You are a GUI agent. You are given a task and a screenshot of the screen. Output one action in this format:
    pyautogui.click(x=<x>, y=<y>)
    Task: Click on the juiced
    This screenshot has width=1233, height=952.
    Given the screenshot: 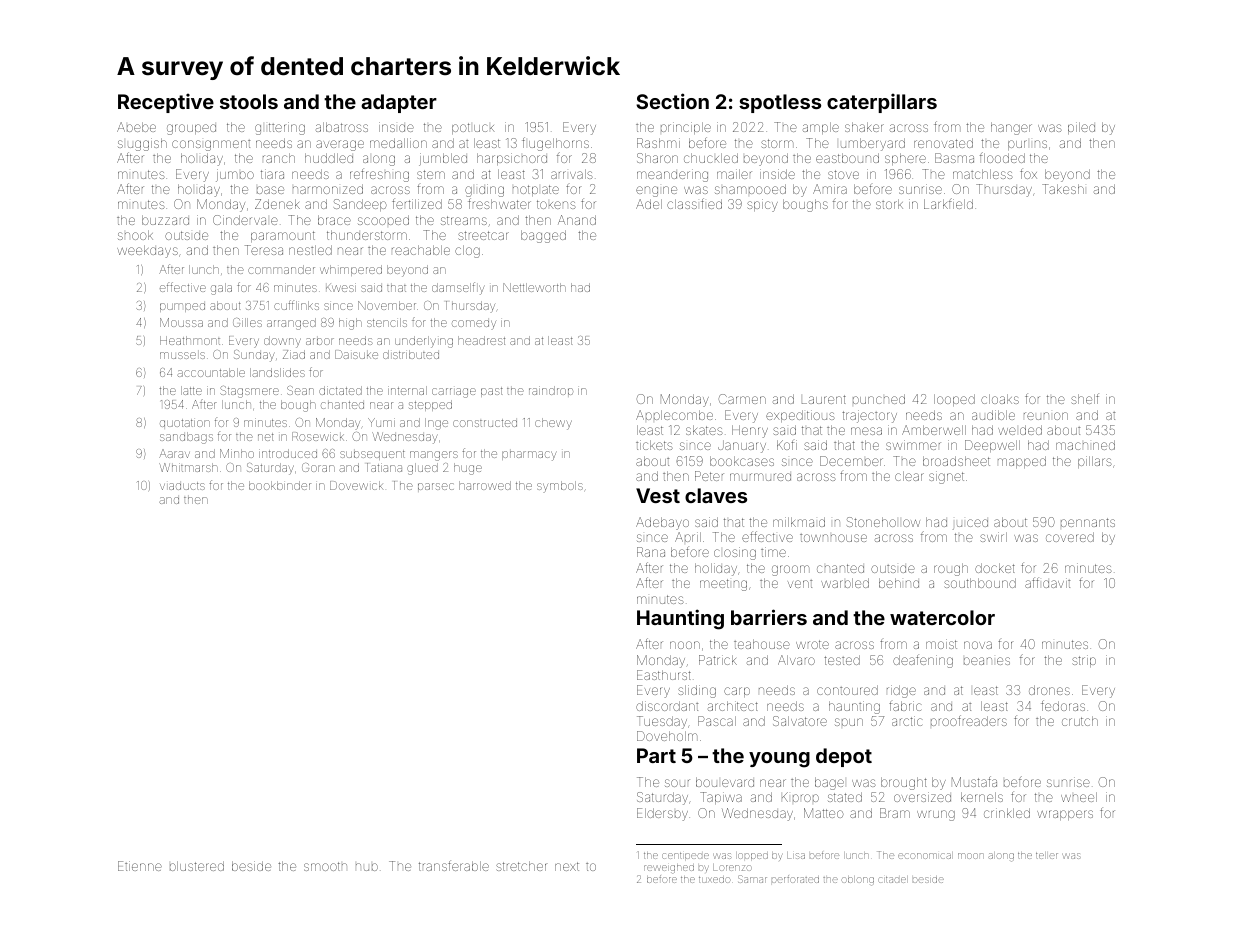 What is the action you would take?
    pyautogui.click(x=970, y=524)
